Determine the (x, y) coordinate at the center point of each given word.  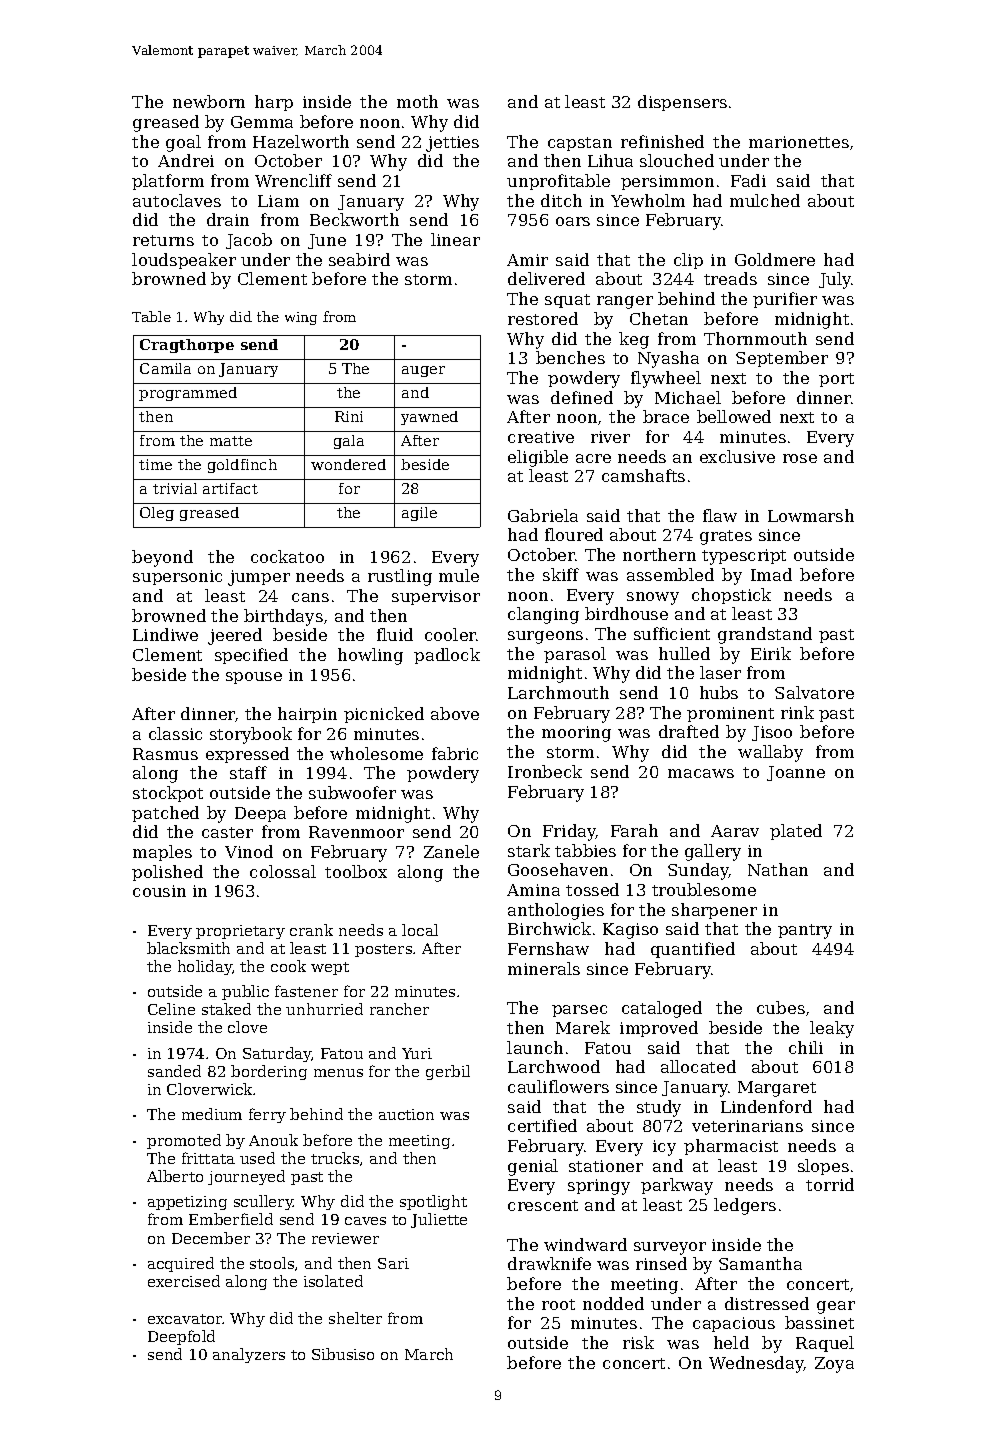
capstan (580, 144)
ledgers (745, 1206)
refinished (662, 141)
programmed (188, 394)
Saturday (277, 1054)
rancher (399, 1009)
